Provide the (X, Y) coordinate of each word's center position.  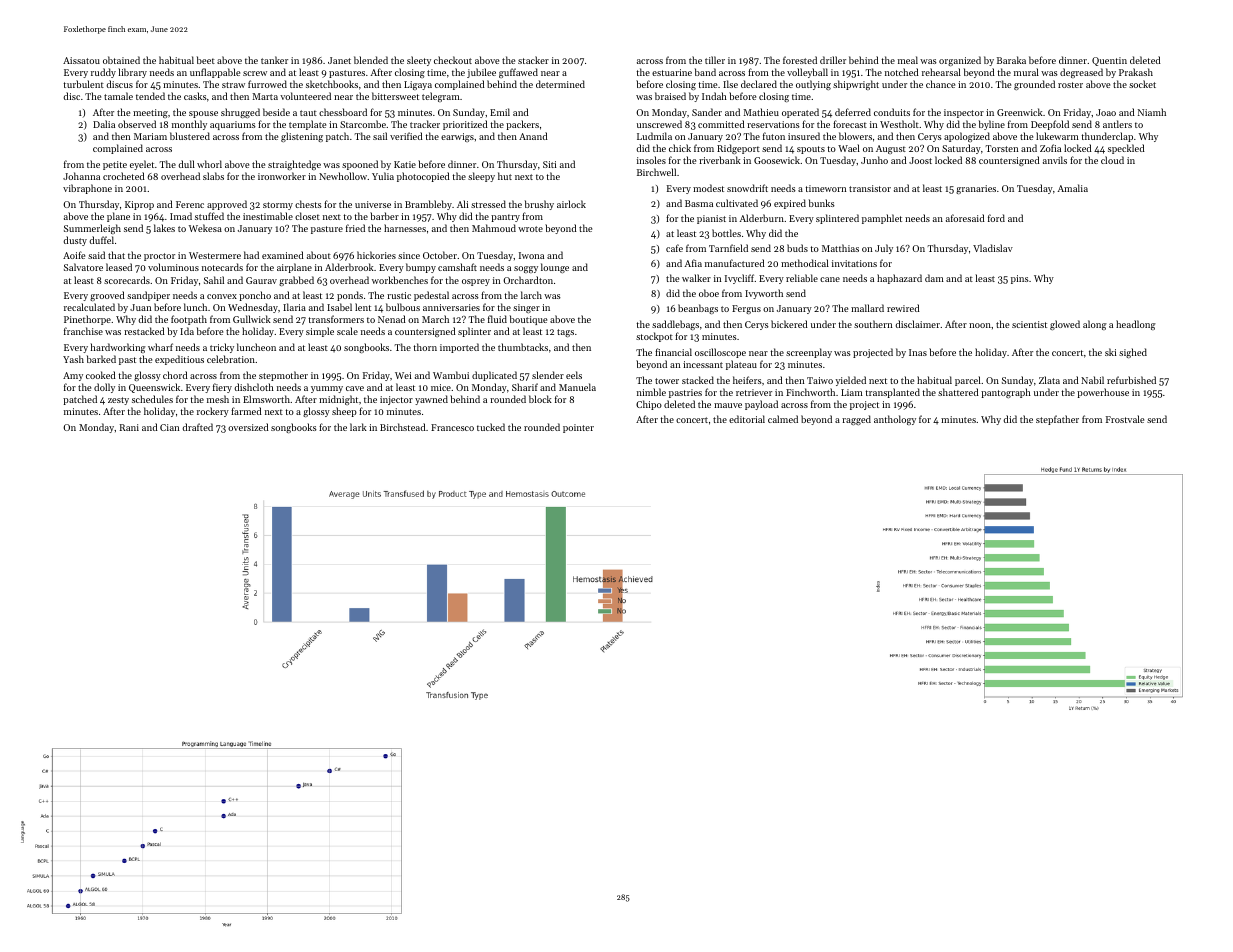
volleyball (807, 73)
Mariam (150, 136)
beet (206, 60)
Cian (169, 427)
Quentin (1109, 61)
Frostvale (1125, 419)
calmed (783, 419)
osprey (476, 282)
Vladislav (993, 248)
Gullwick (252, 319)
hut (505, 176)
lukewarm (1057, 136)
